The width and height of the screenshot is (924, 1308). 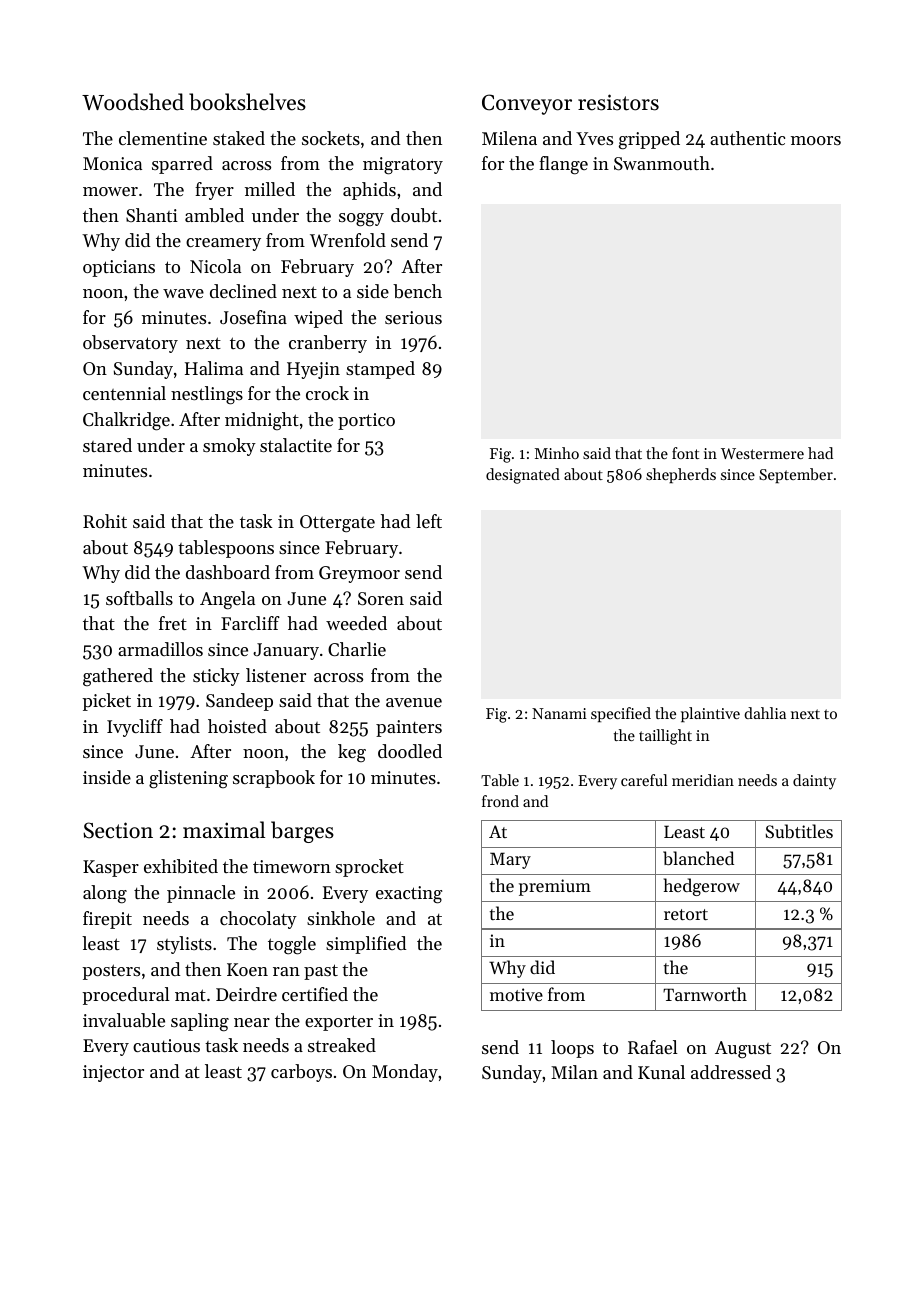 What do you see at coordinates (184, 945) in the screenshot?
I see `stylists` at bounding box center [184, 945].
